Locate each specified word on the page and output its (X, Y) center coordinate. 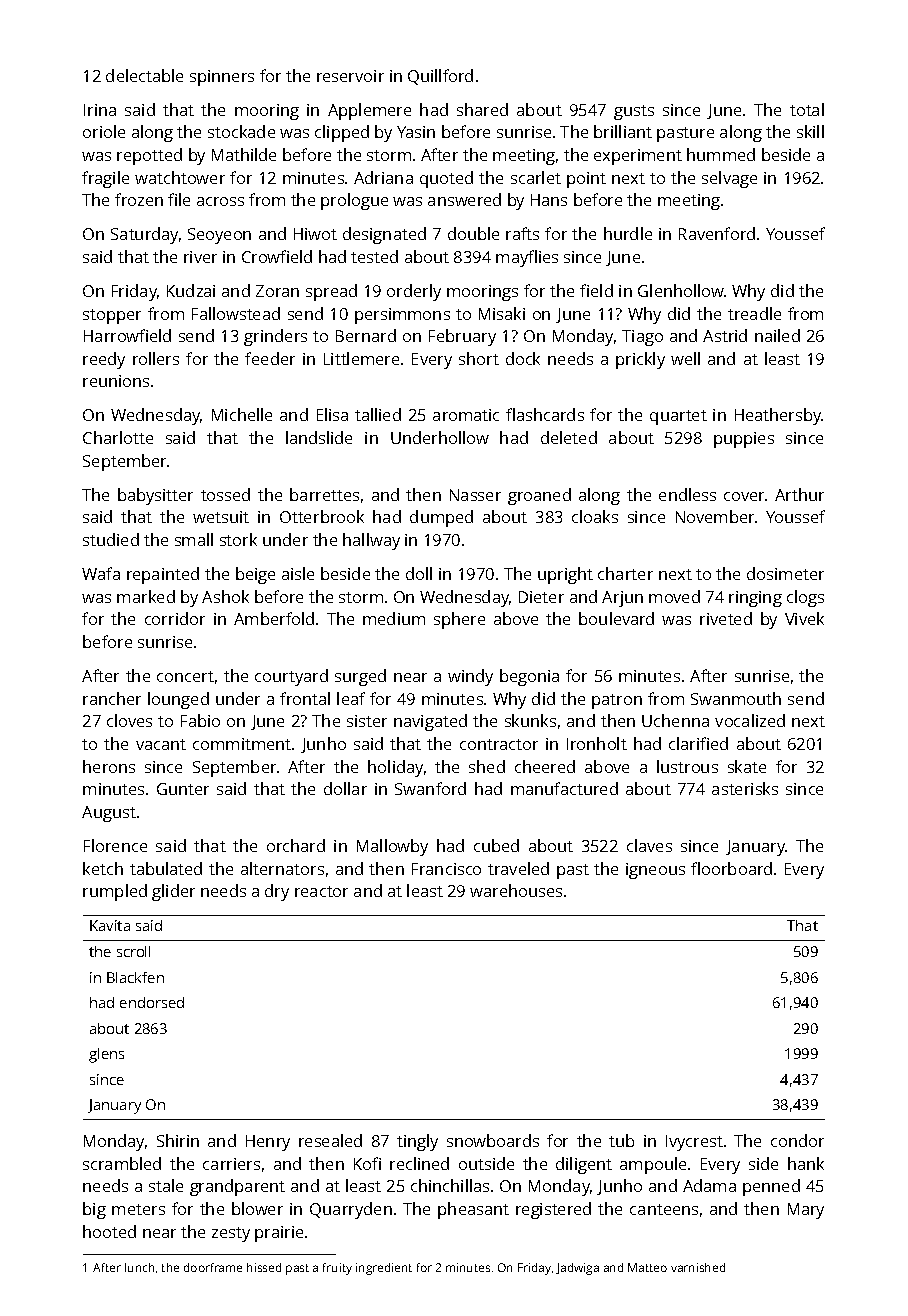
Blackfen (135, 977)
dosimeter (785, 573)
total (807, 109)
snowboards (493, 1140)
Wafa (101, 573)
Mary (806, 1211)
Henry (268, 1143)
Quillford (440, 77)
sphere (459, 620)
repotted (149, 156)
